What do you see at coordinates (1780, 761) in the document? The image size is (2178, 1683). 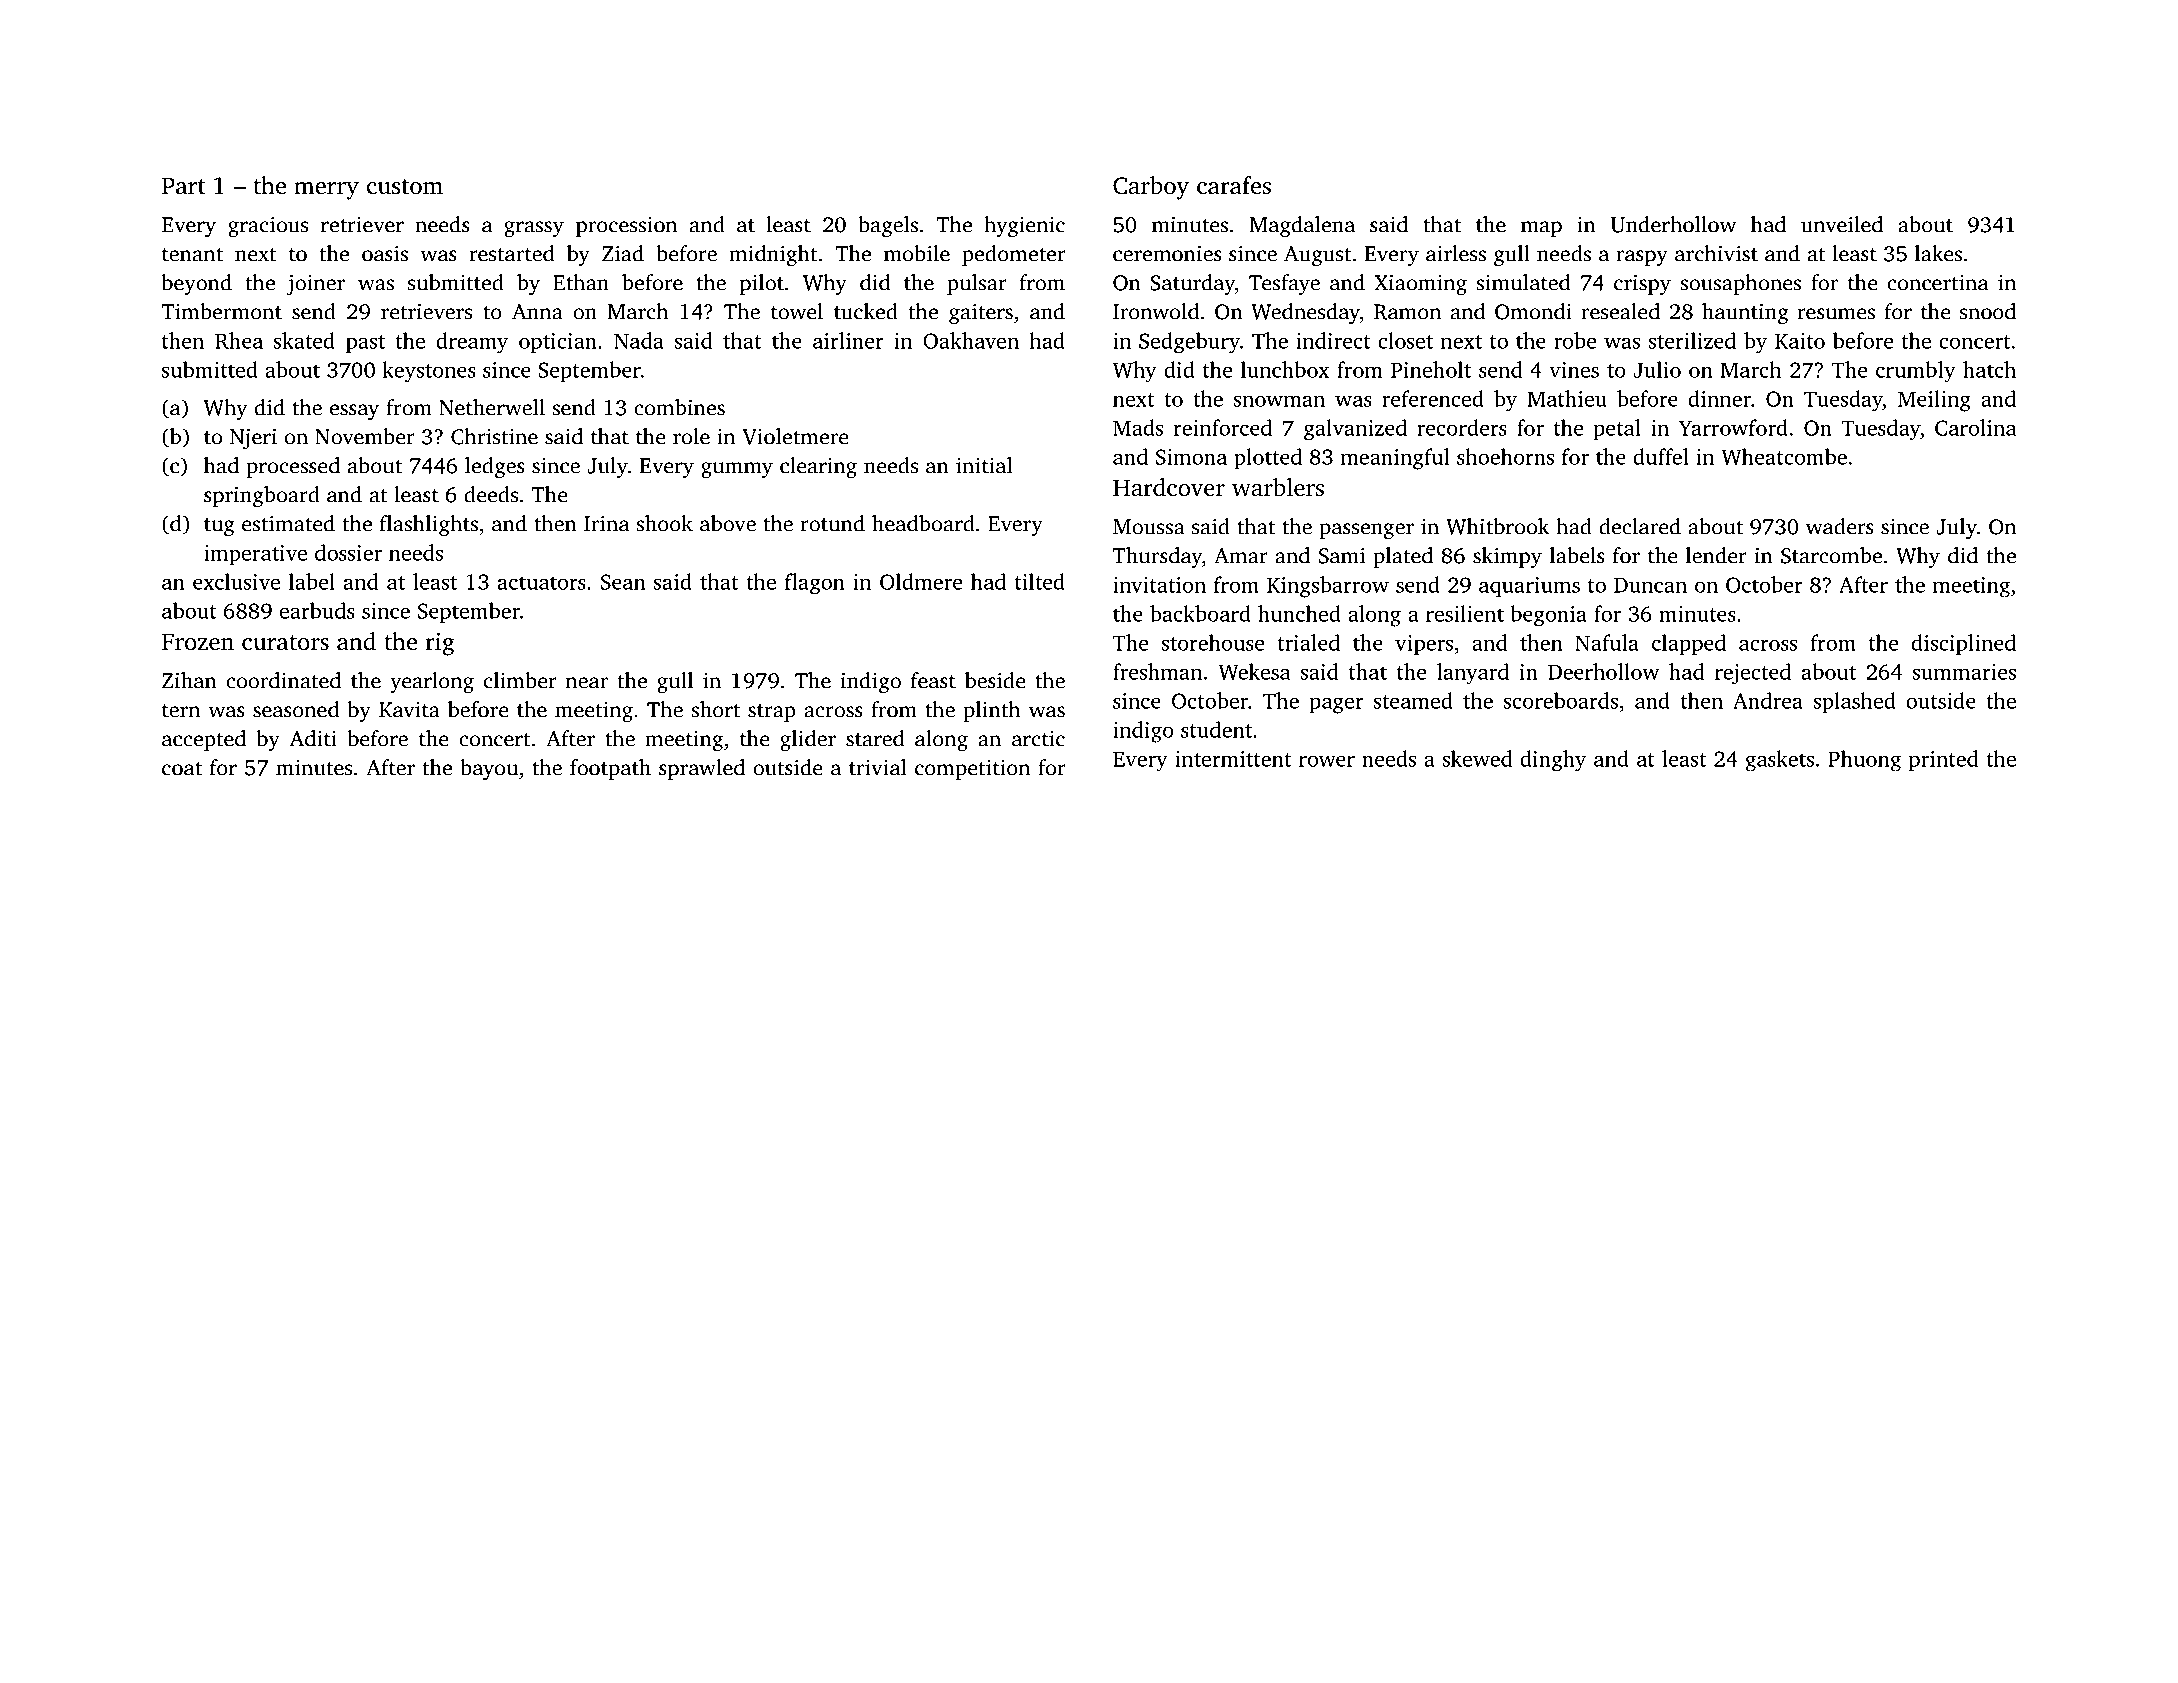 I see `gaskets` at bounding box center [1780, 761].
